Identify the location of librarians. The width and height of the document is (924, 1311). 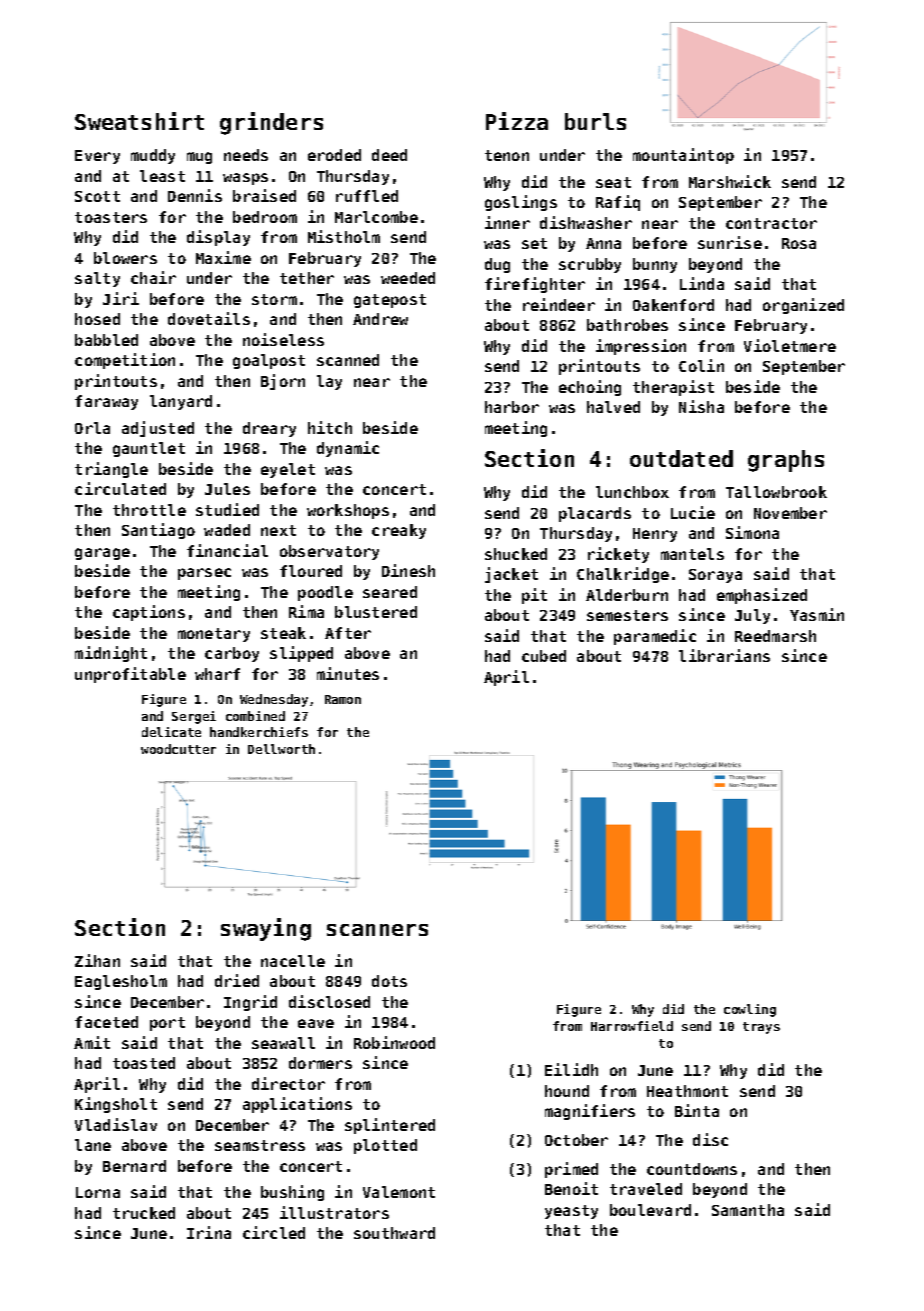
(724, 655).
